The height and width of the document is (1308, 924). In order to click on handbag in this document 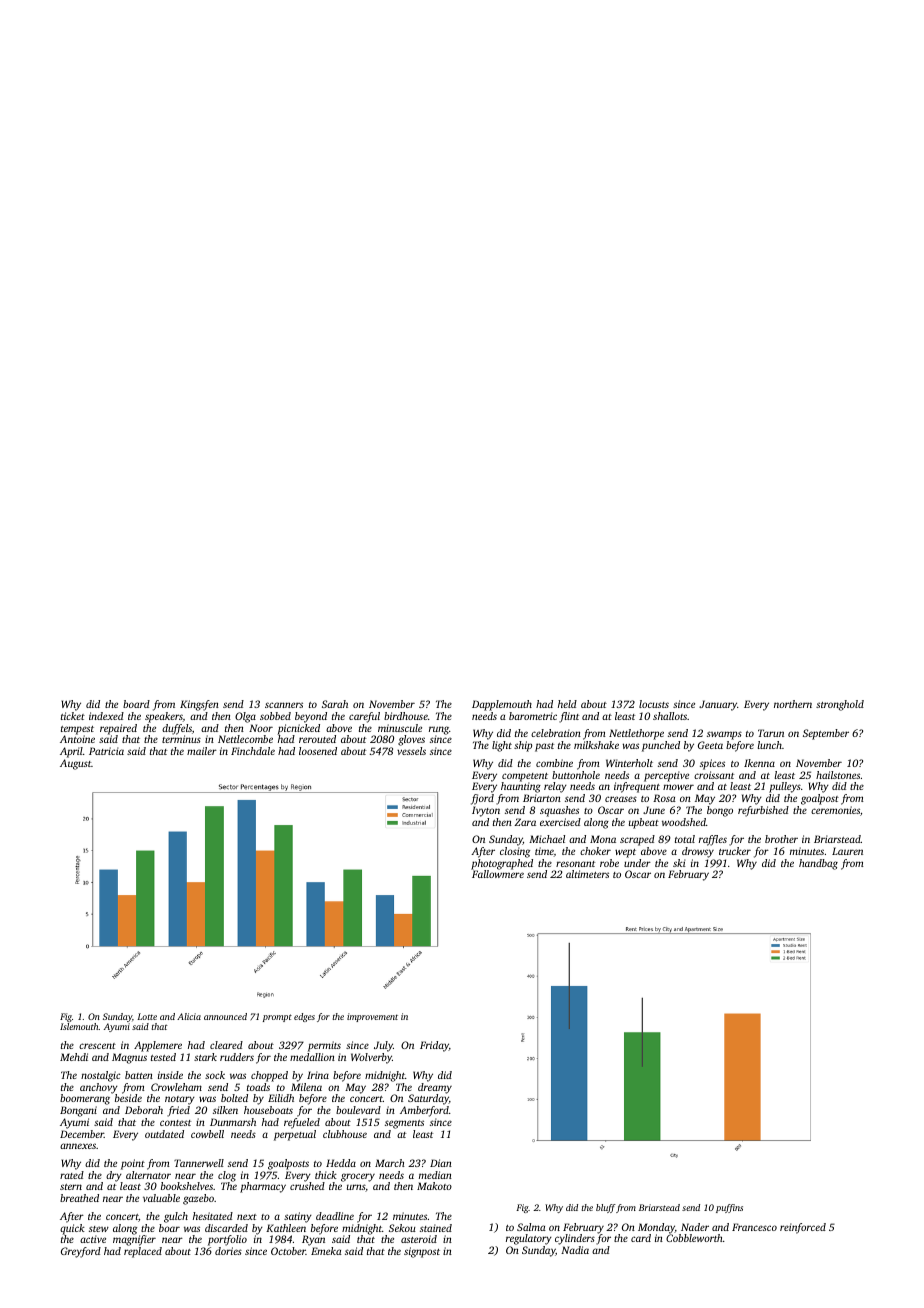, I will do `click(818, 864)`.
